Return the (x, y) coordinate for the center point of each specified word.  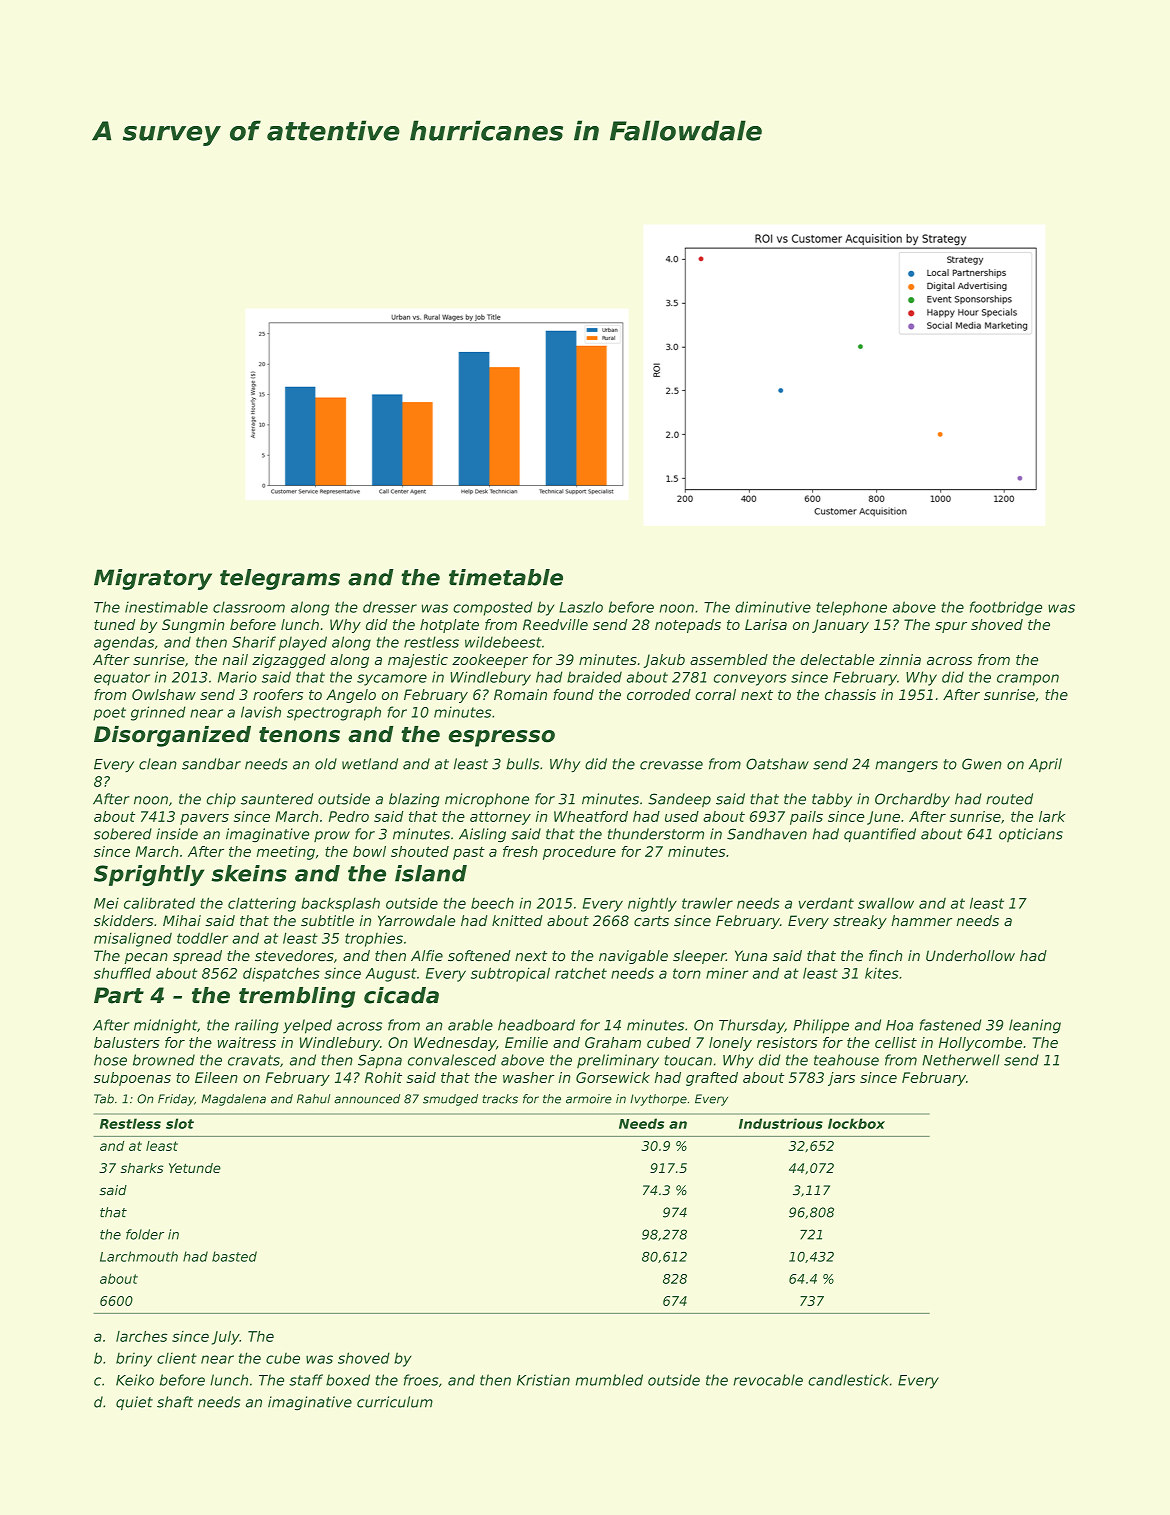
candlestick (848, 1380)
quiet (134, 1403)
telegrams (280, 579)
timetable (506, 577)
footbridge (1006, 608)
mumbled (609, 1380)
